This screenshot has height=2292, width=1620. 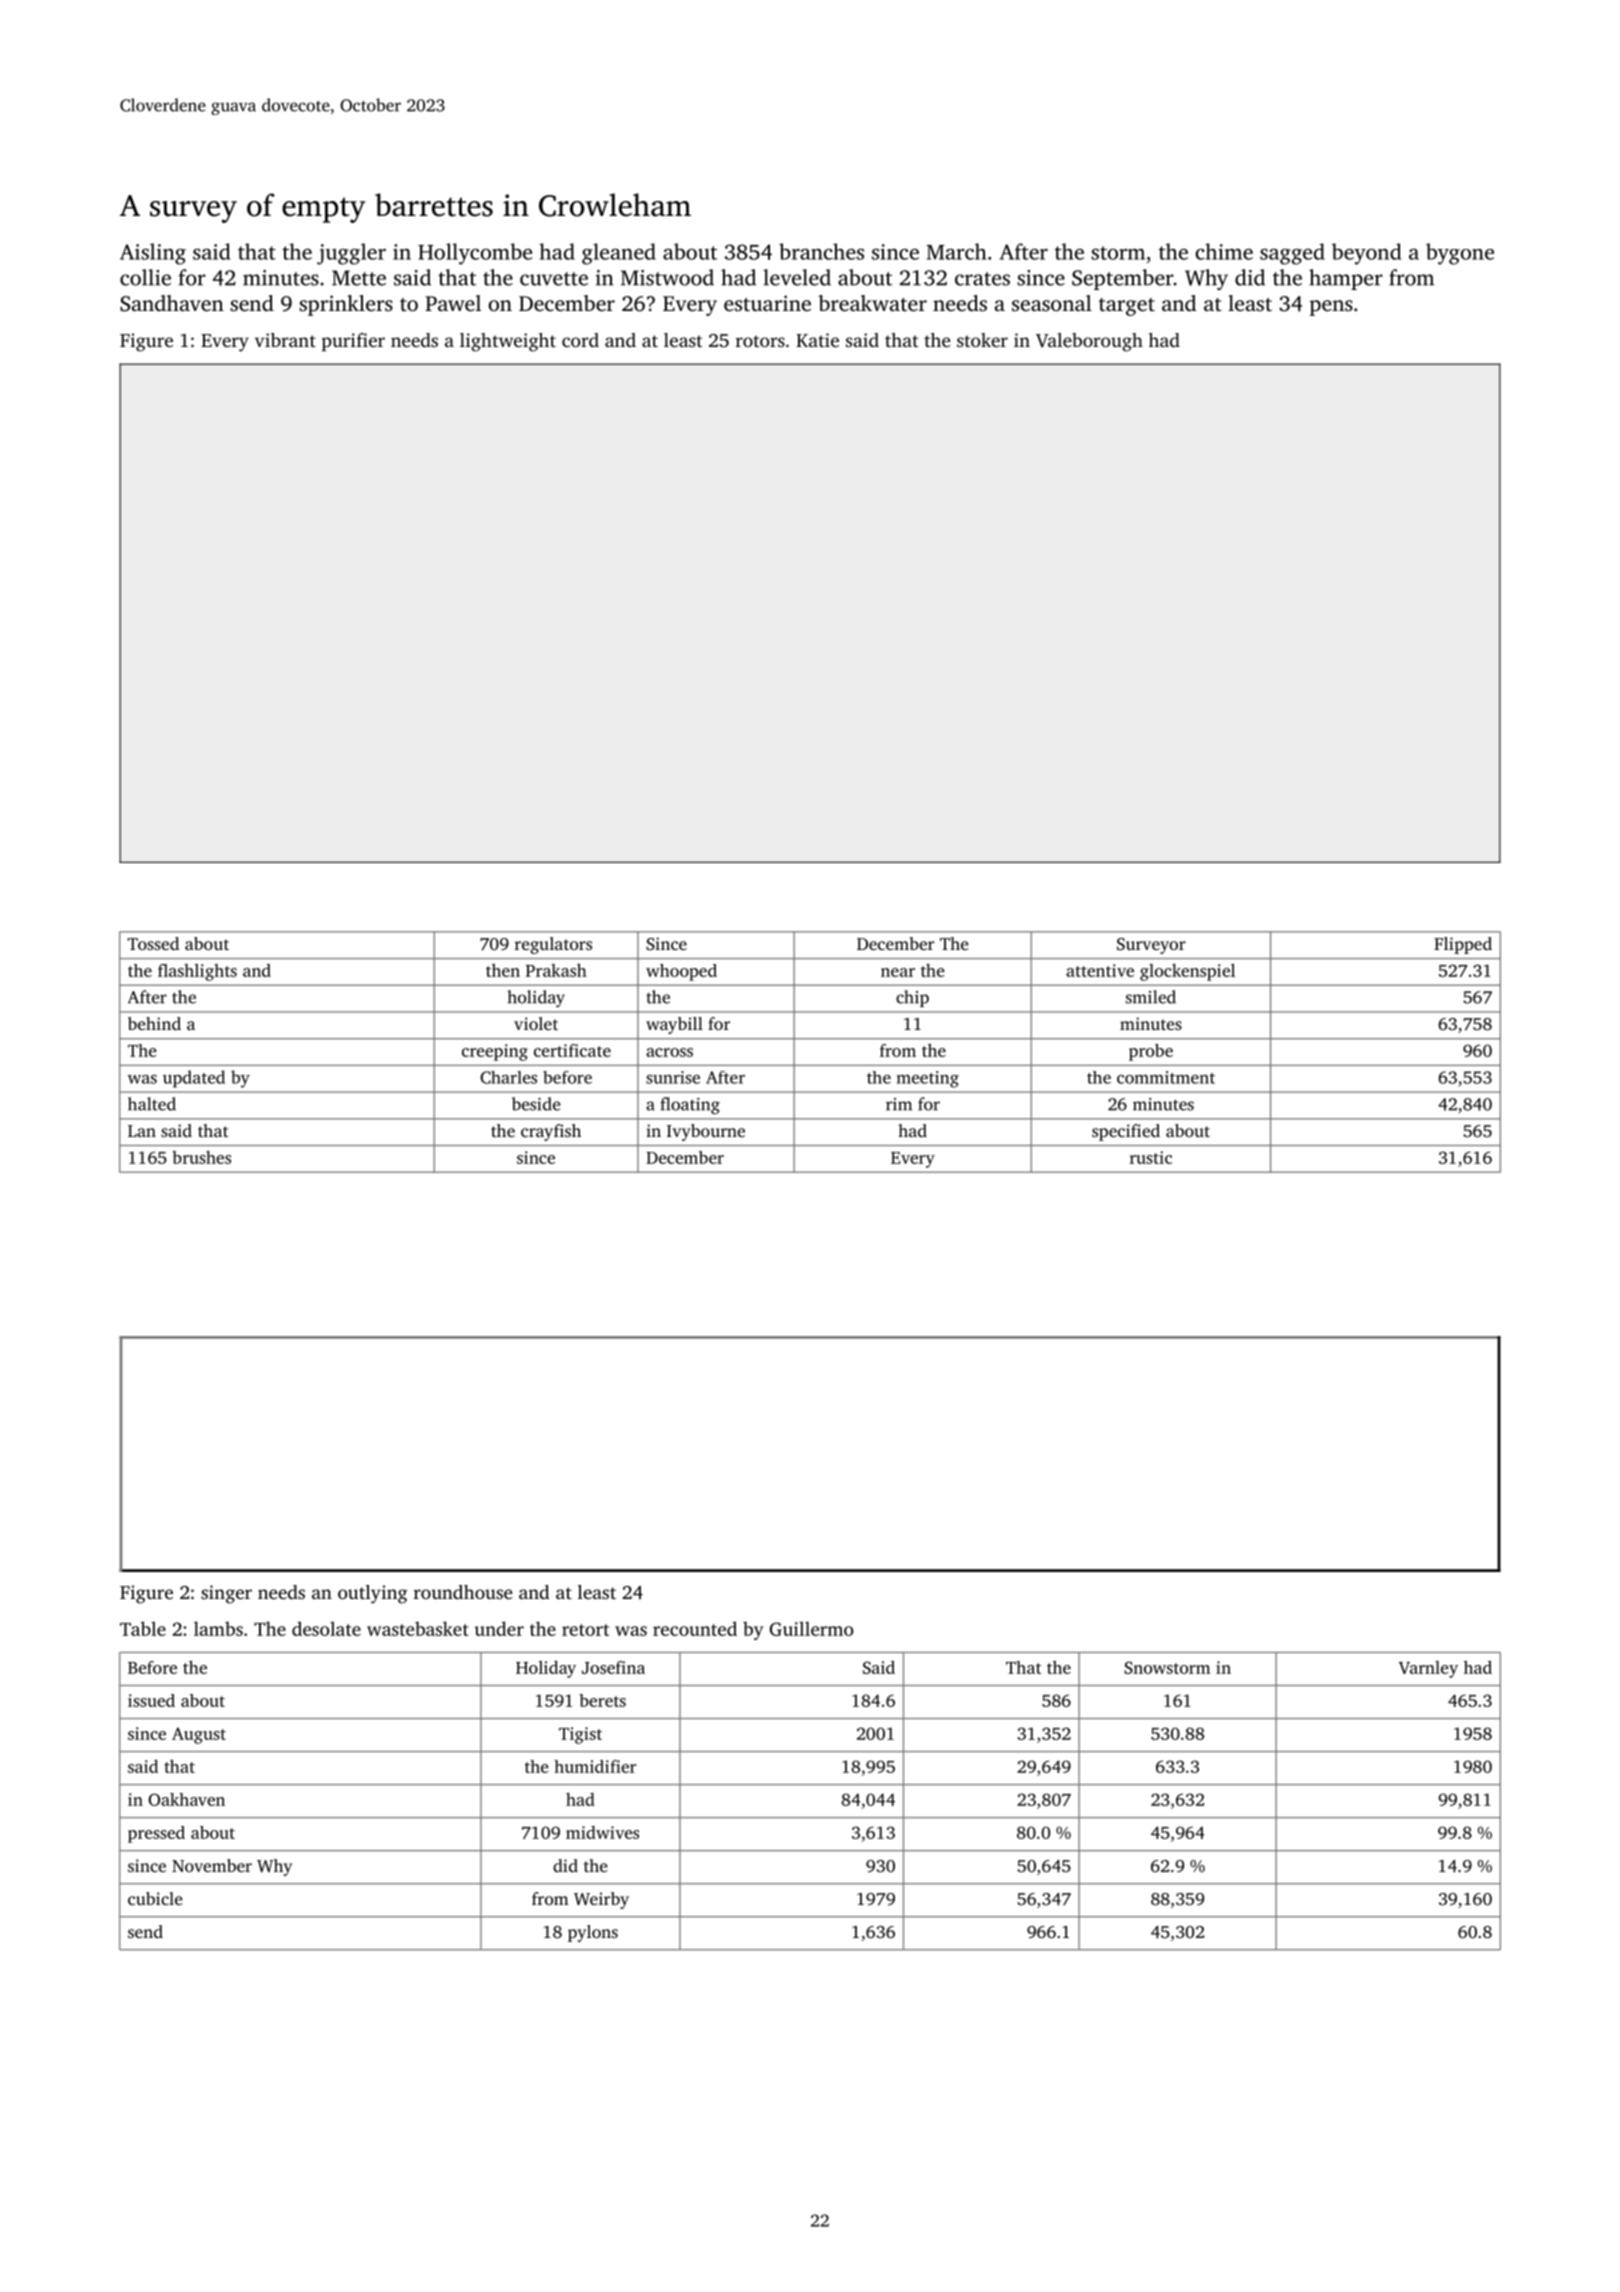 I want to click on Guillermo, so click(x=811, y=1628).
